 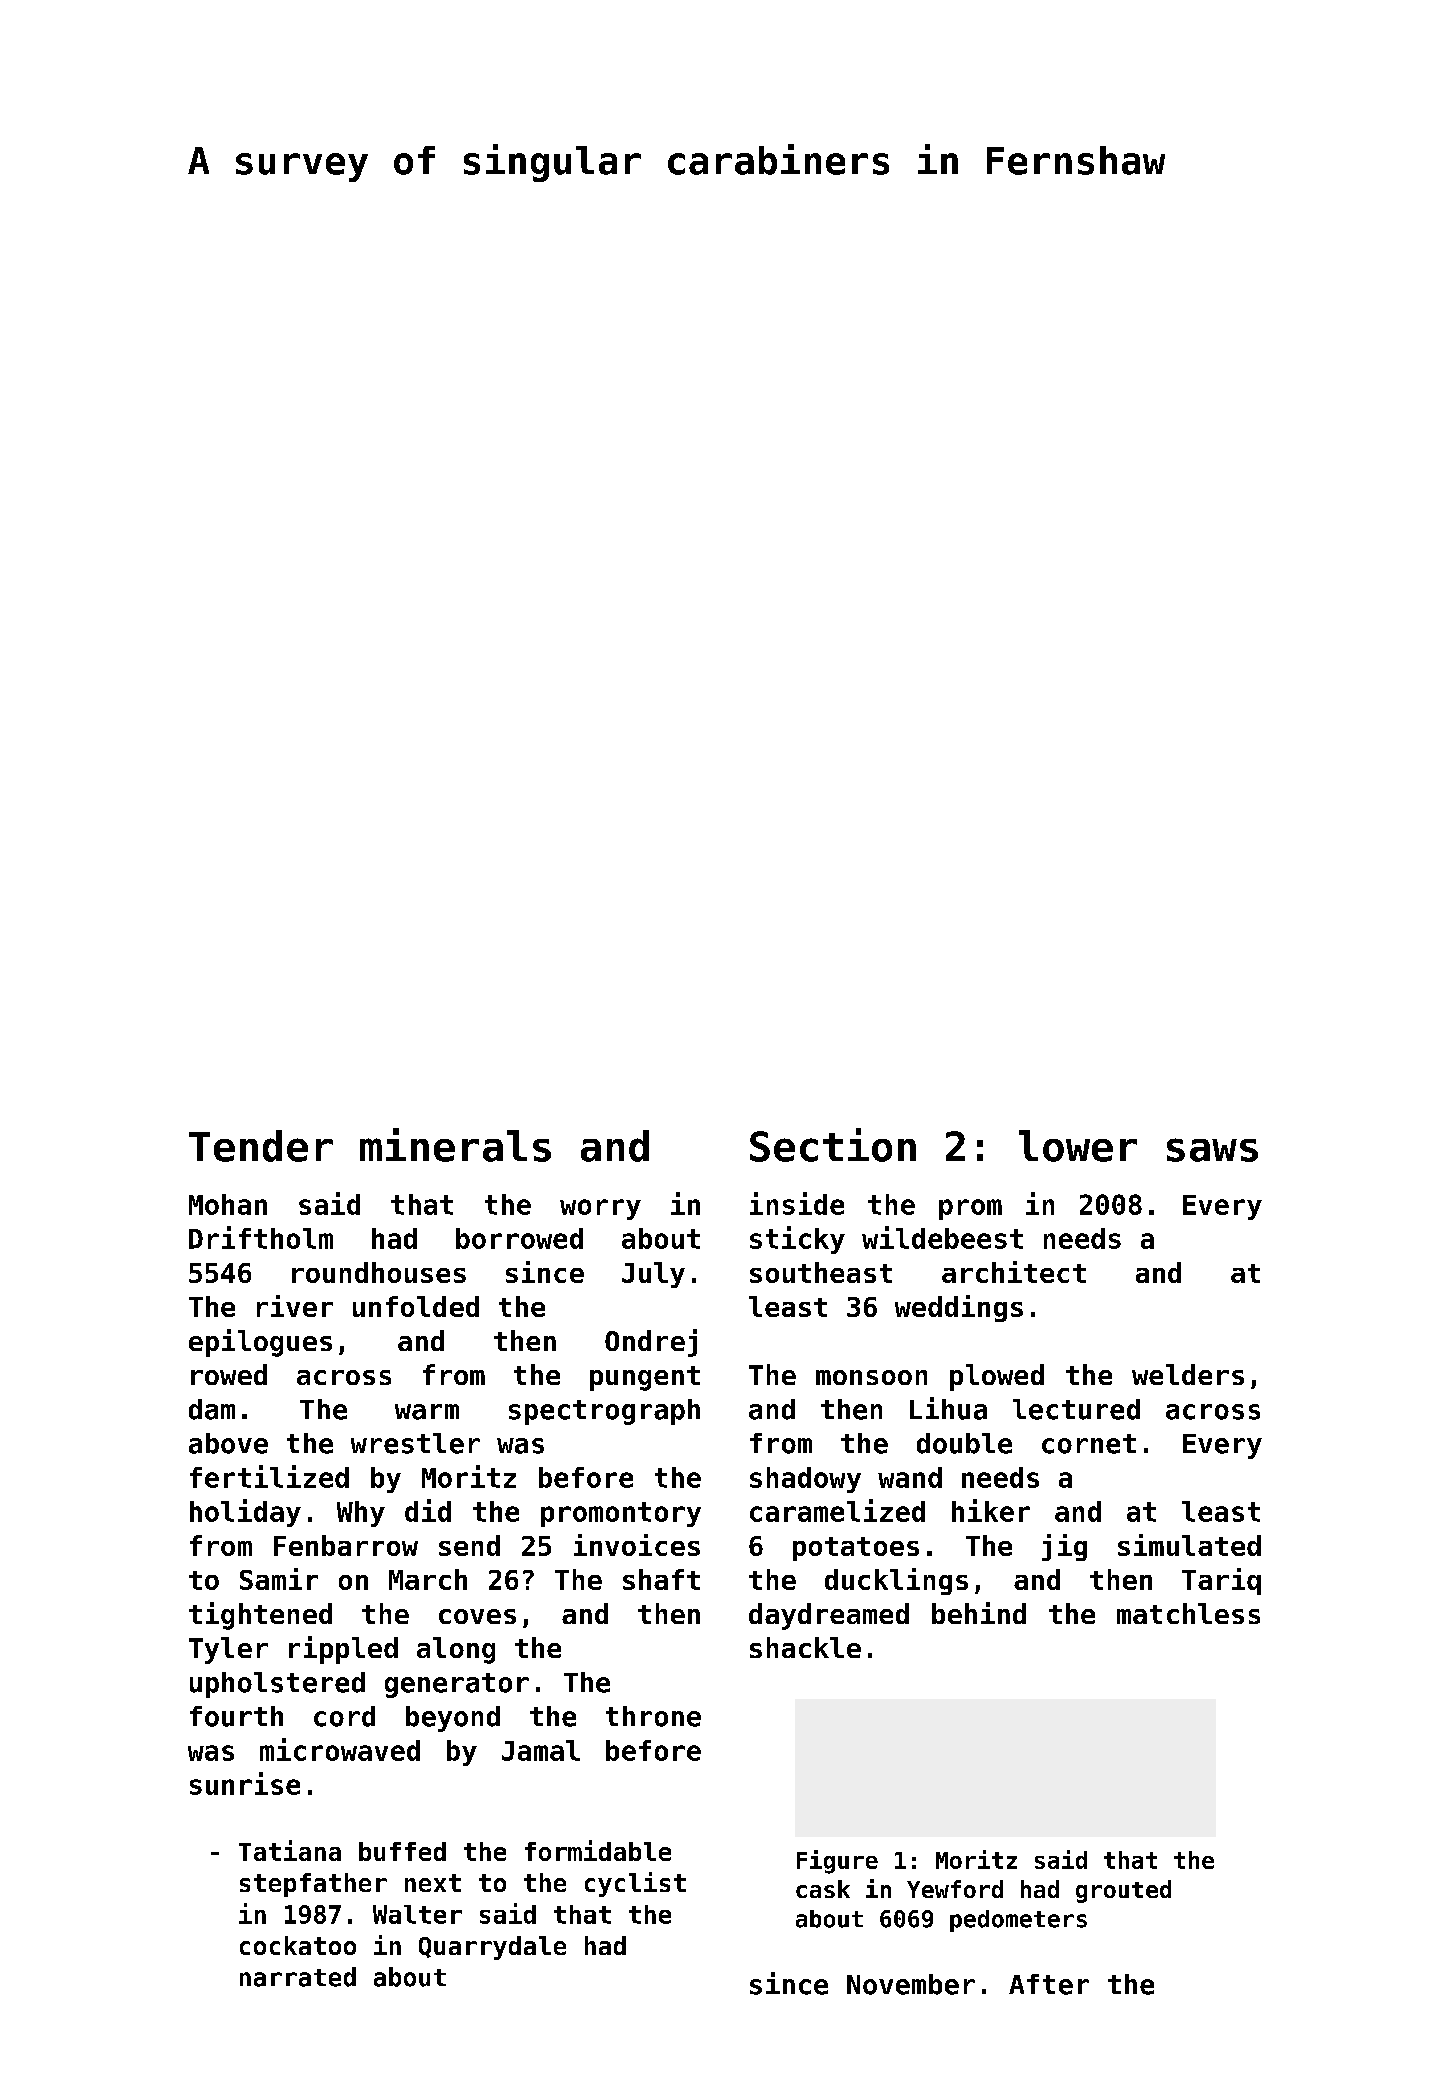 I want to click on cord, so click(x=344, y=1716).
